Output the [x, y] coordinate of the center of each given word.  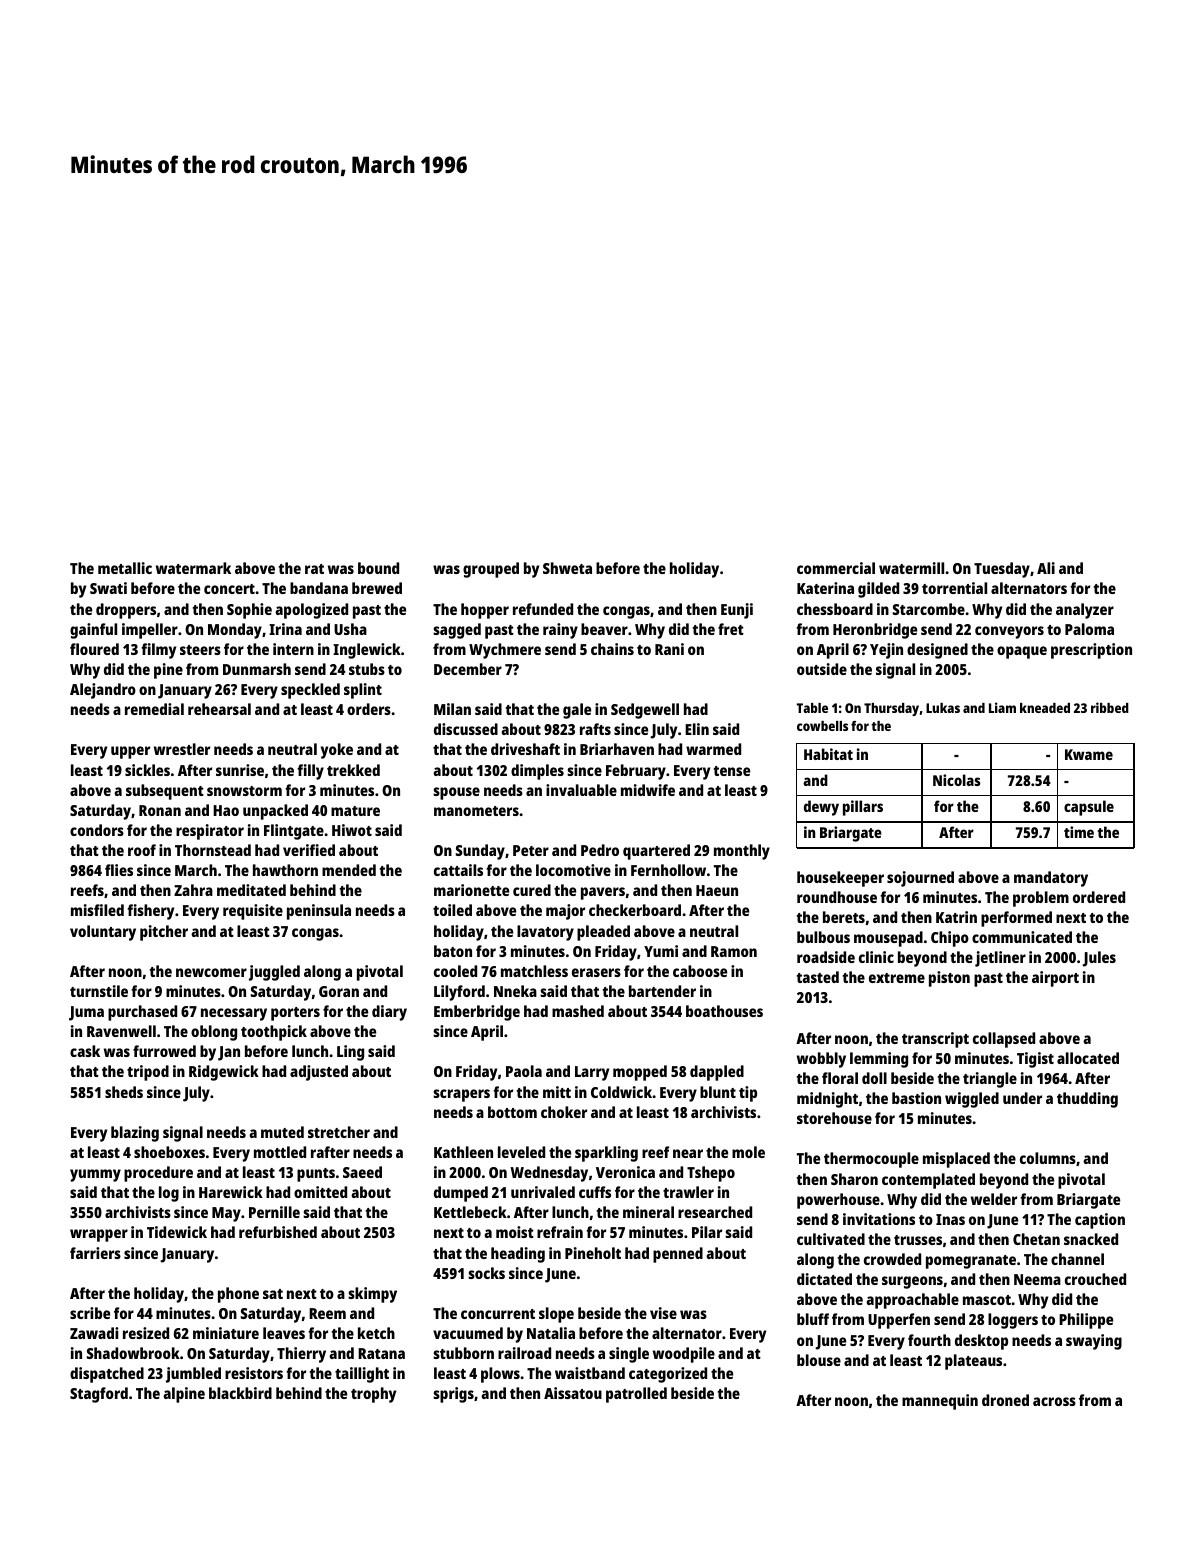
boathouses [724, 1011]
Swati [108, 588]
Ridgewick [224, 1073]
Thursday [891, 709]
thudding [1087, 1100]
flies [119, 870]
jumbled [193, 1375]
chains [612, 649]
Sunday [480, 852]
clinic [876, 957]
